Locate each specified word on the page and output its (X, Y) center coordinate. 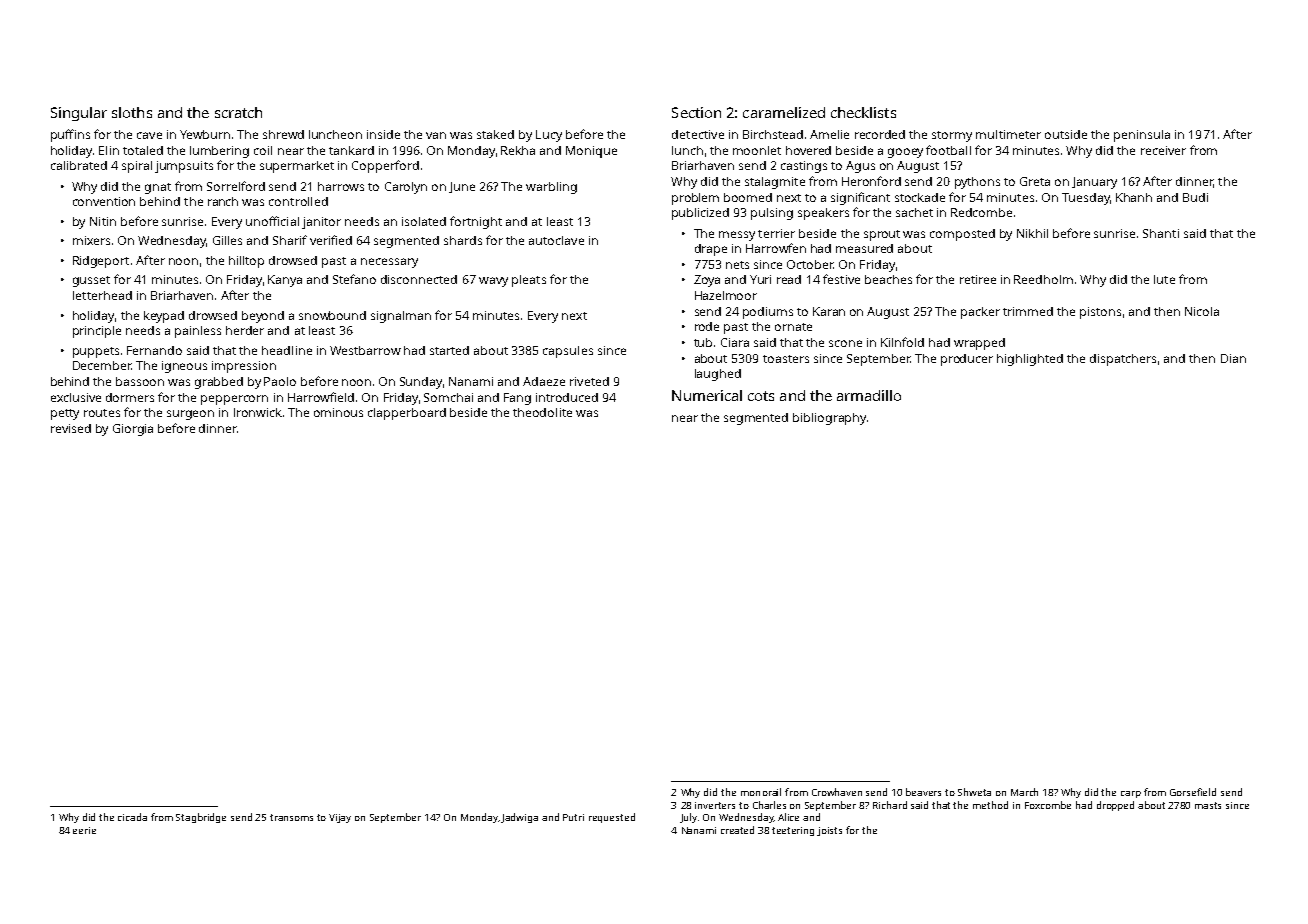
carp (1131, 794)
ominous (338, 412)
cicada (132, 817)
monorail (761, 792)
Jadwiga (519, 818)
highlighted (1030, 360)
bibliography (829, 419)
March (1024, 792)
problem (695, 199)
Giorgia (133, 430)
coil (263, 150)
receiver (1163, 150)
